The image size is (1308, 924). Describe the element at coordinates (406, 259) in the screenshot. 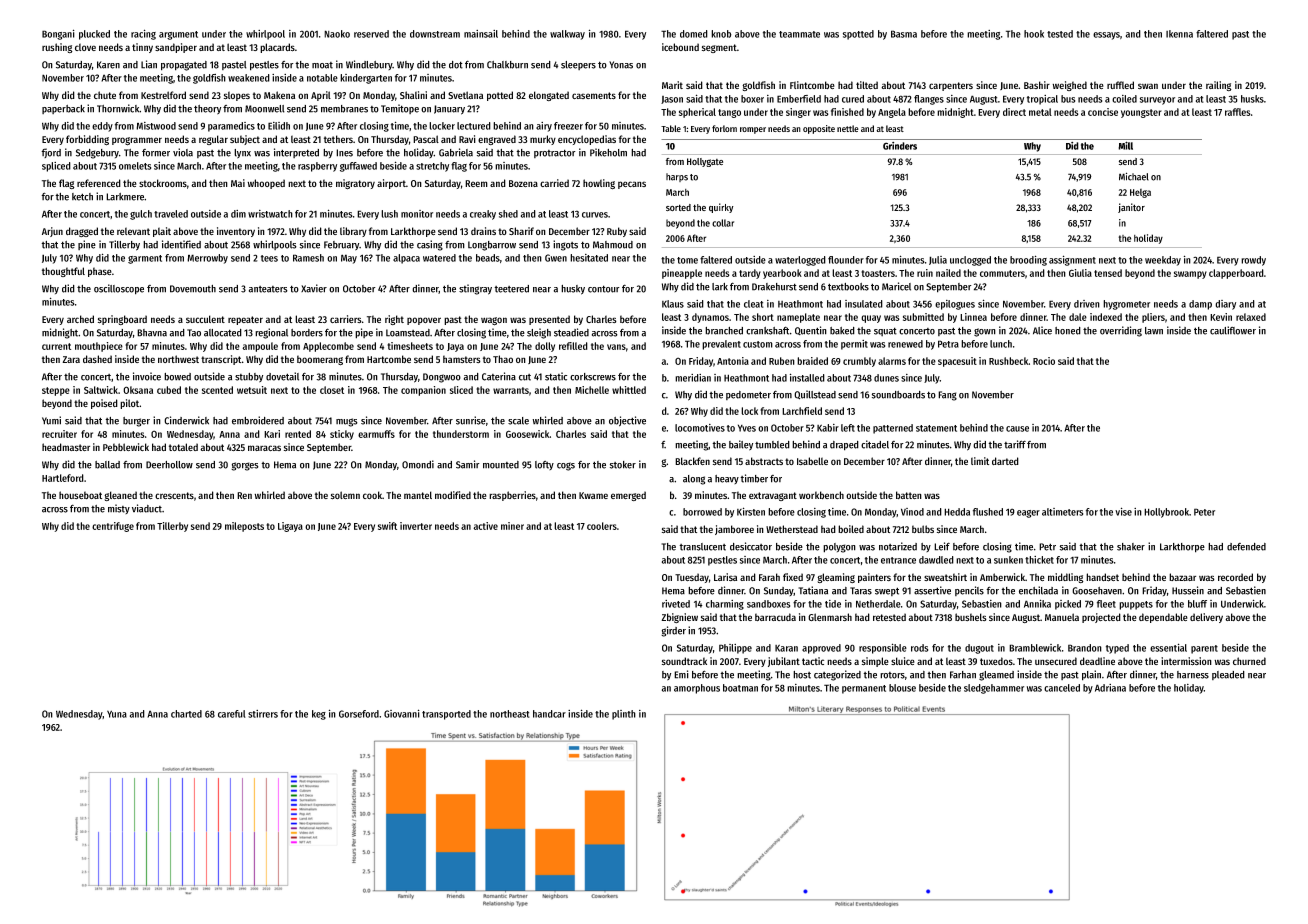

I see `alpaca` at that location.
